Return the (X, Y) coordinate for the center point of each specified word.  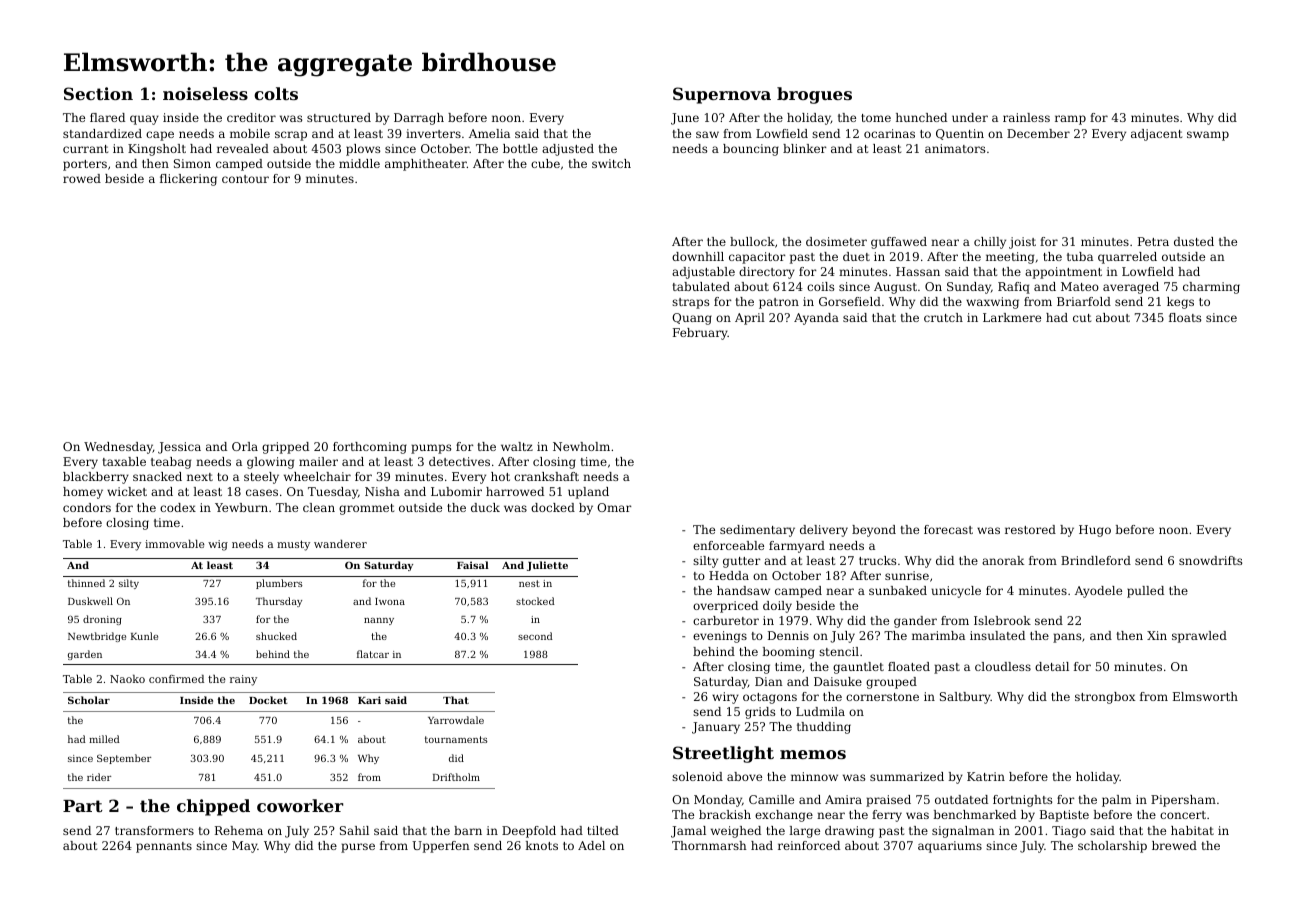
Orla (245, 446)
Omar (614, 507)
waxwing (992, 303)
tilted (603, 830)
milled (104, 739)
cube (545, 163)
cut (1082, 318)
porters (85, 165)
